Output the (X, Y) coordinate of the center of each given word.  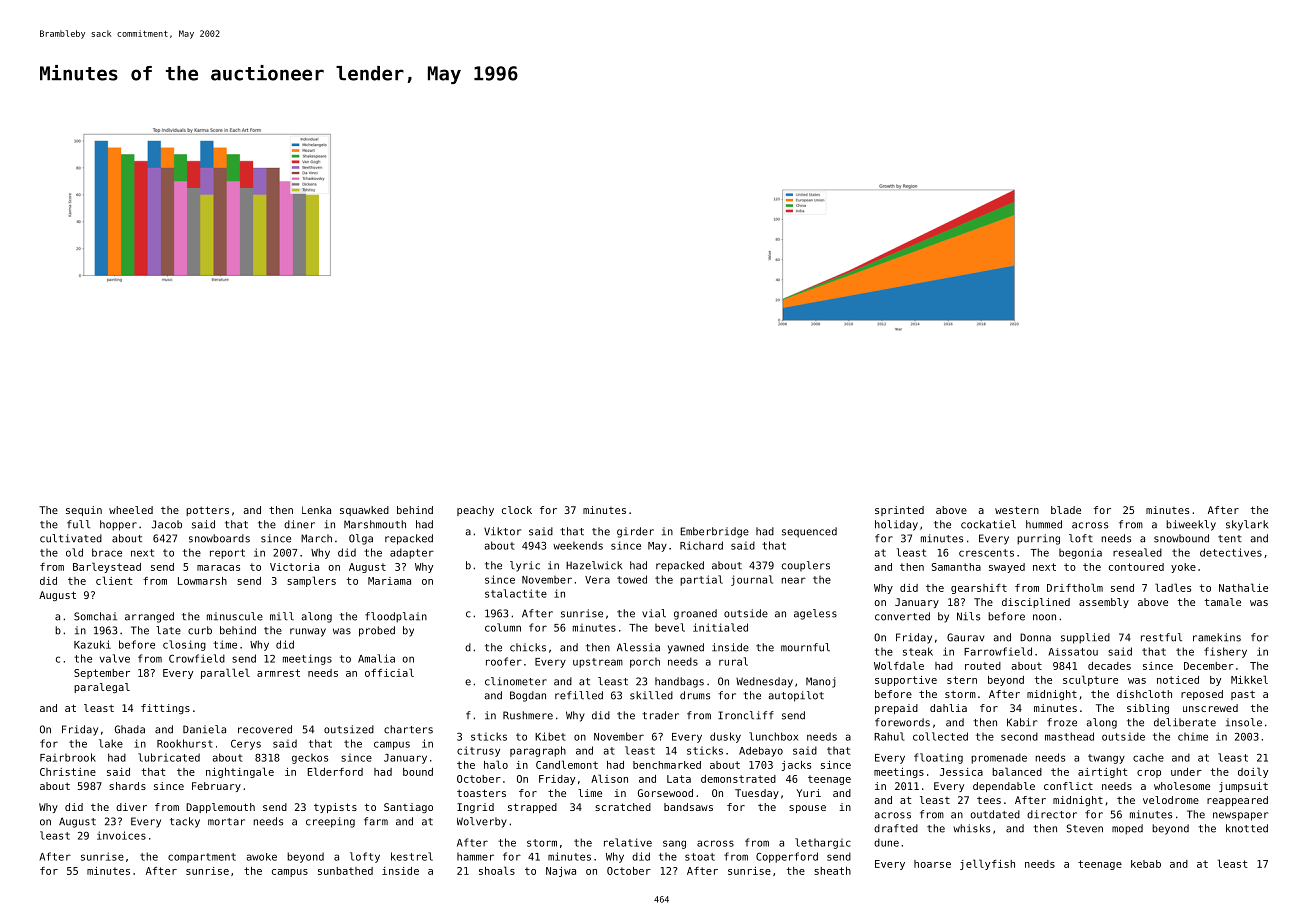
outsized (349, 729)
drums (695, 695)
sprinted (899, 511)
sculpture (1090, 680)
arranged (149, 617)
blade (1066, 510)
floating (938, 758)
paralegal (102, 688)
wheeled (131, 510)
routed (983, 666)
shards (127, 786)
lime (590, 793)
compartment (202, 858)
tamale (1223, 602)
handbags (679, 682)
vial (654, 613)
